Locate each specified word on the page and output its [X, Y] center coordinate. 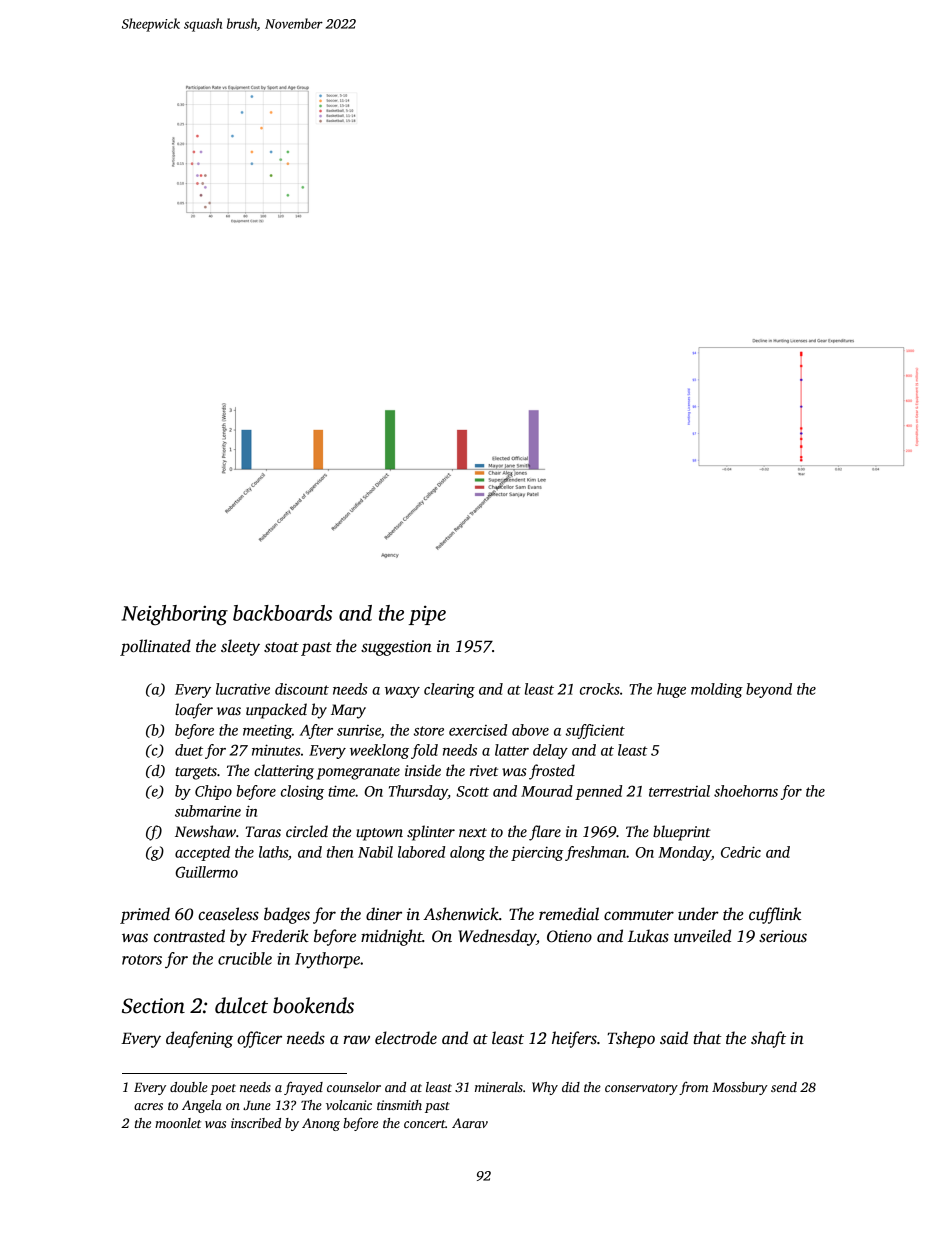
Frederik [280, 935]
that [707, 1037]
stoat [281, 647]
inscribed [256, 1123]
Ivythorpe [327, 960]
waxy [402, 692]
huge [671, 690]
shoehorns [746, 791]
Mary [348, 711]
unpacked [276, 711]
